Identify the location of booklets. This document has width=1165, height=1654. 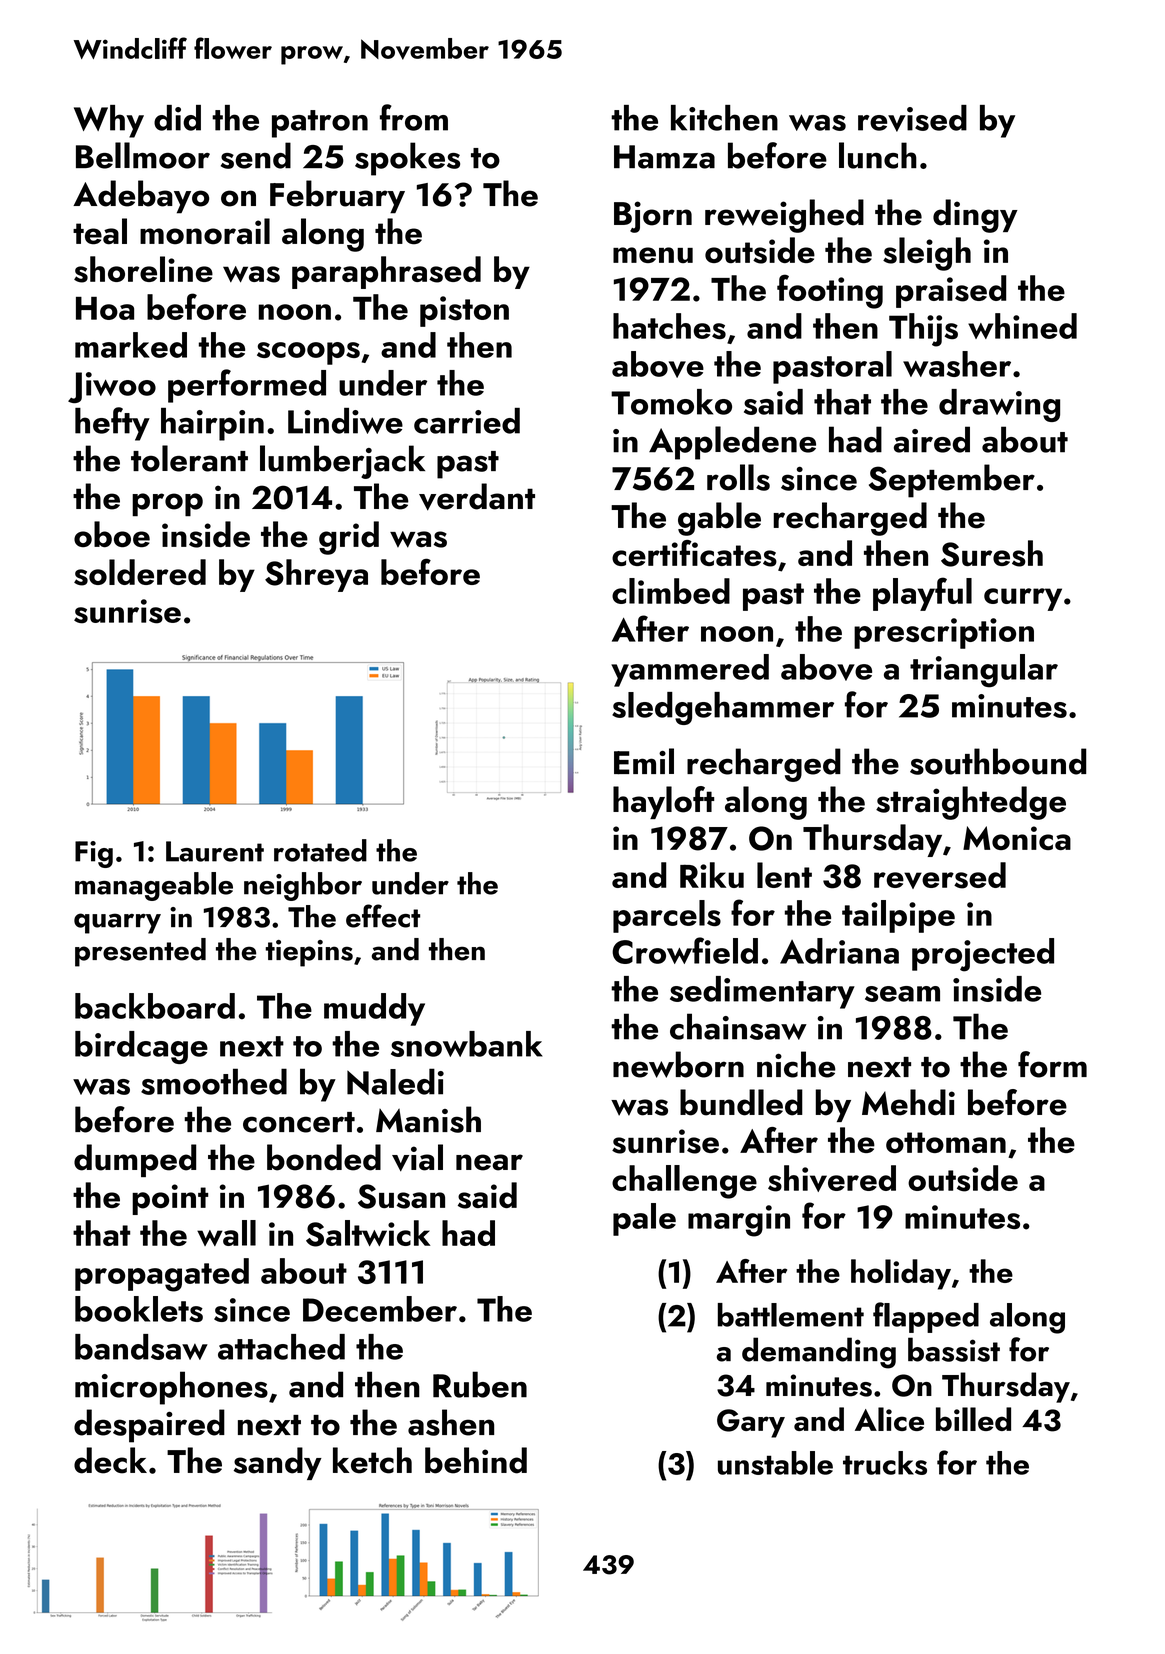
(139, 1309).
